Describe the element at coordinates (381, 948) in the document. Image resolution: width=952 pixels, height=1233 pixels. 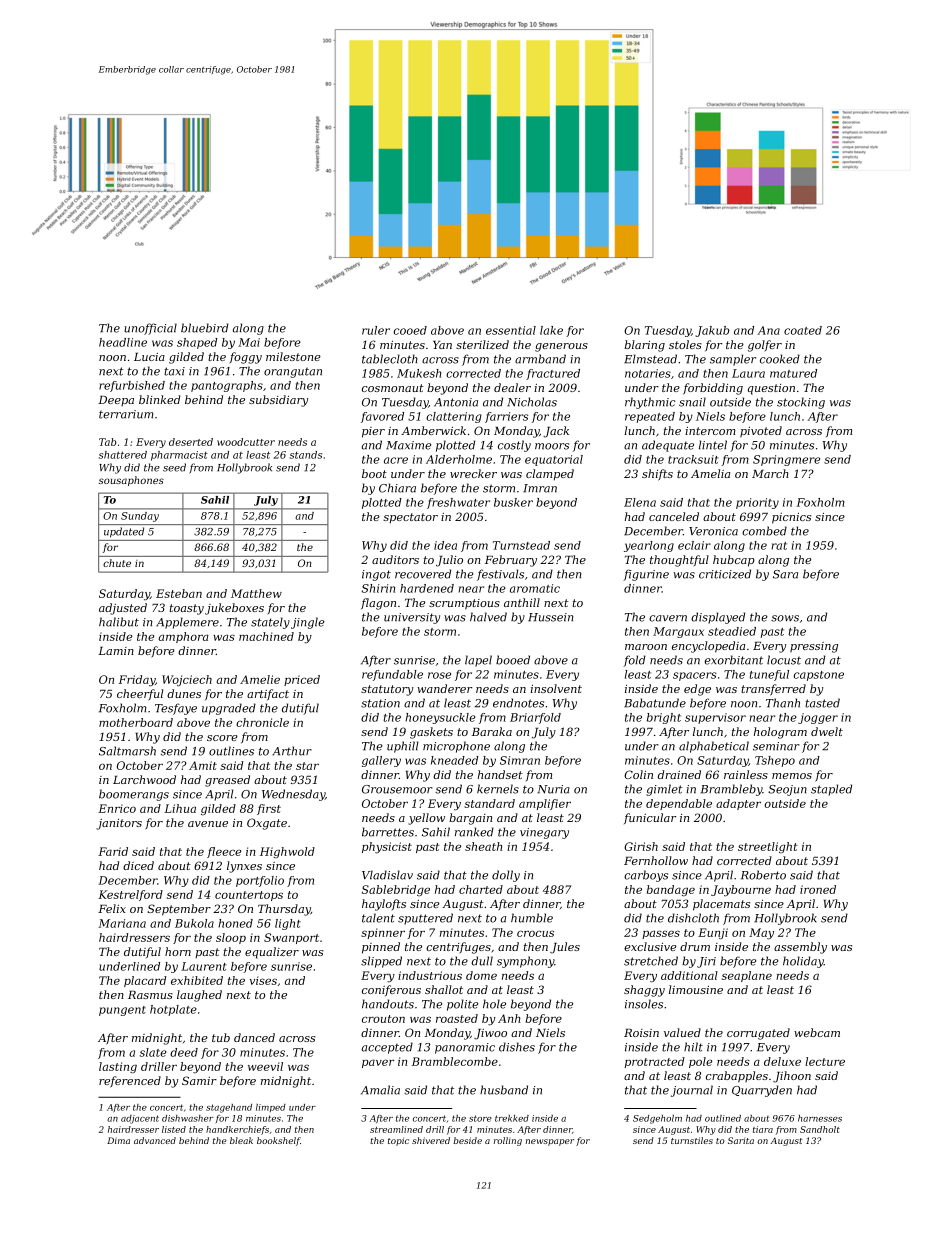
I see `pinned` at that location.
